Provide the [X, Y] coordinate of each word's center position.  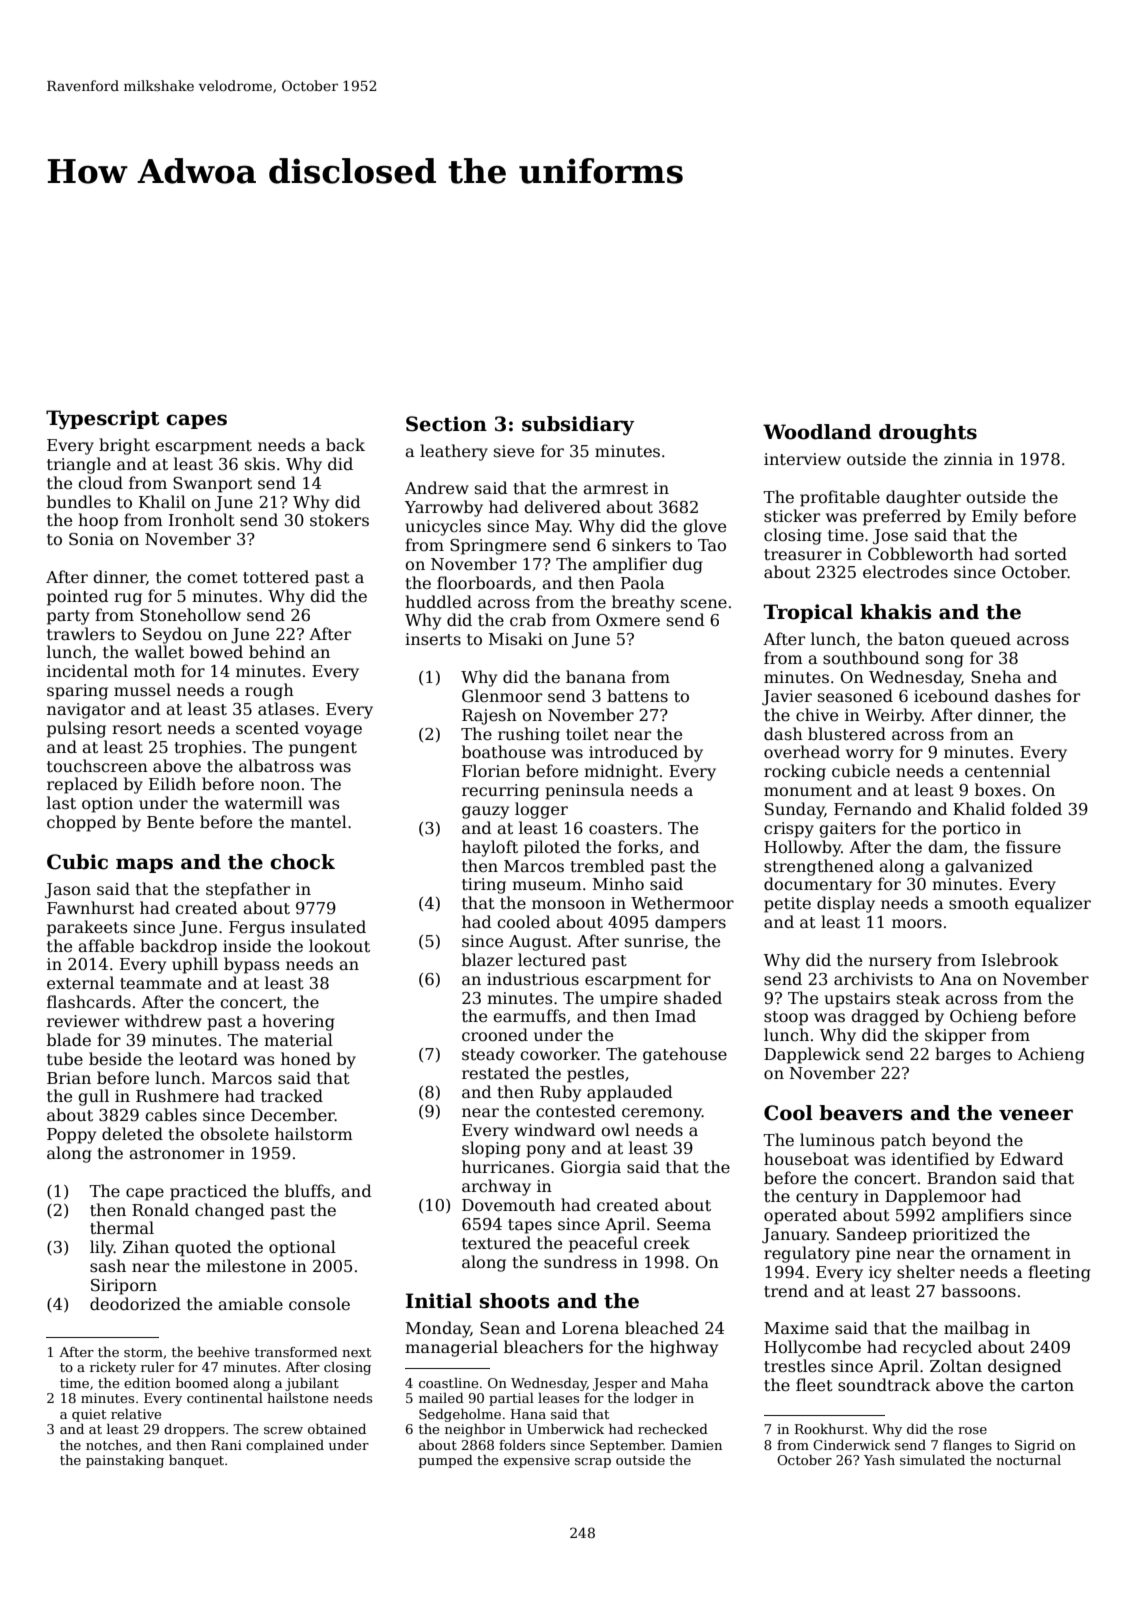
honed [306, 1059]
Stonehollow [190, 615]
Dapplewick [812, 1055]
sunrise [654, 941]
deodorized [135, 1304]
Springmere [498, 547]
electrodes [905, 572]
